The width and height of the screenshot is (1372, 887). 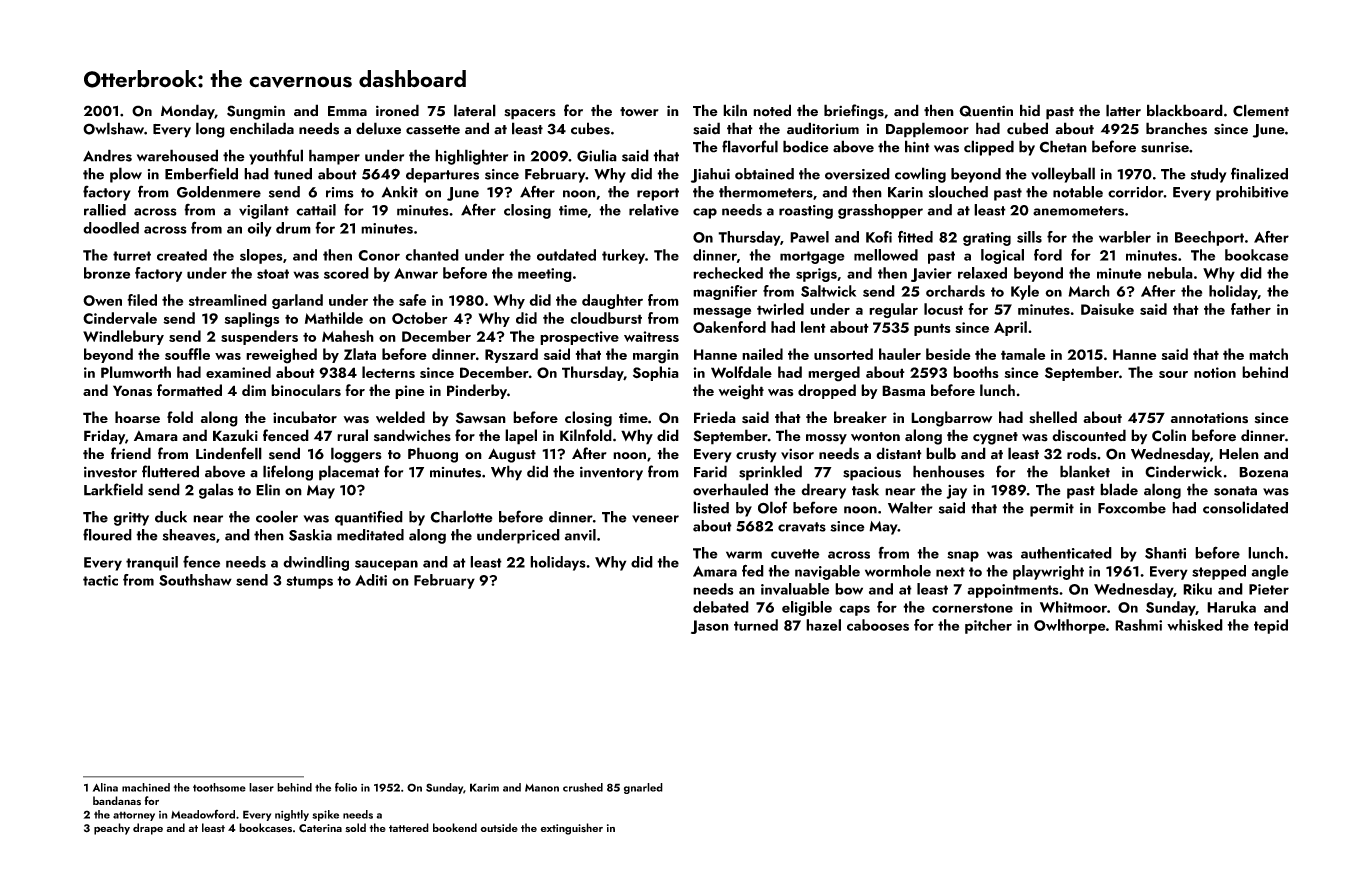 What do you see at coordinates (655, 519) in the screenshot?
I see `veneer` at bounding box center [655, 519].
